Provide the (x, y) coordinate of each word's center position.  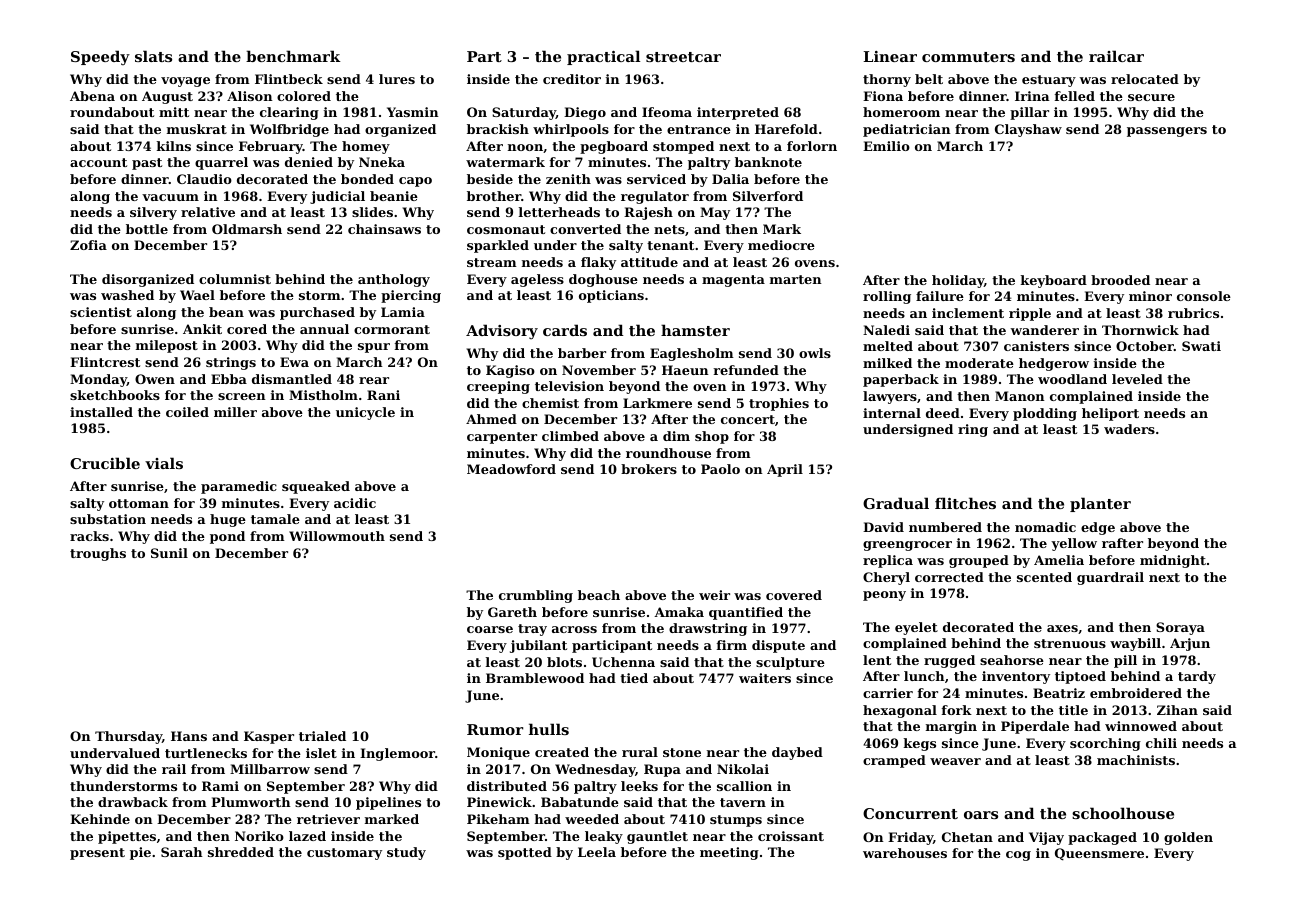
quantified (746, 613)
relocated (1145, 79)
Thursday (128, 737)
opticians (611, 296)
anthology (394, 280)
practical (603, 57)
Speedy (100, 57)
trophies (779, 404)
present (97, 854)
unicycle (365, 413)
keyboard (1054, 281)
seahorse (1012, 660)
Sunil (169, 553)
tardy (1197, 677)
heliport (1110, 414)
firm (732, 645)
